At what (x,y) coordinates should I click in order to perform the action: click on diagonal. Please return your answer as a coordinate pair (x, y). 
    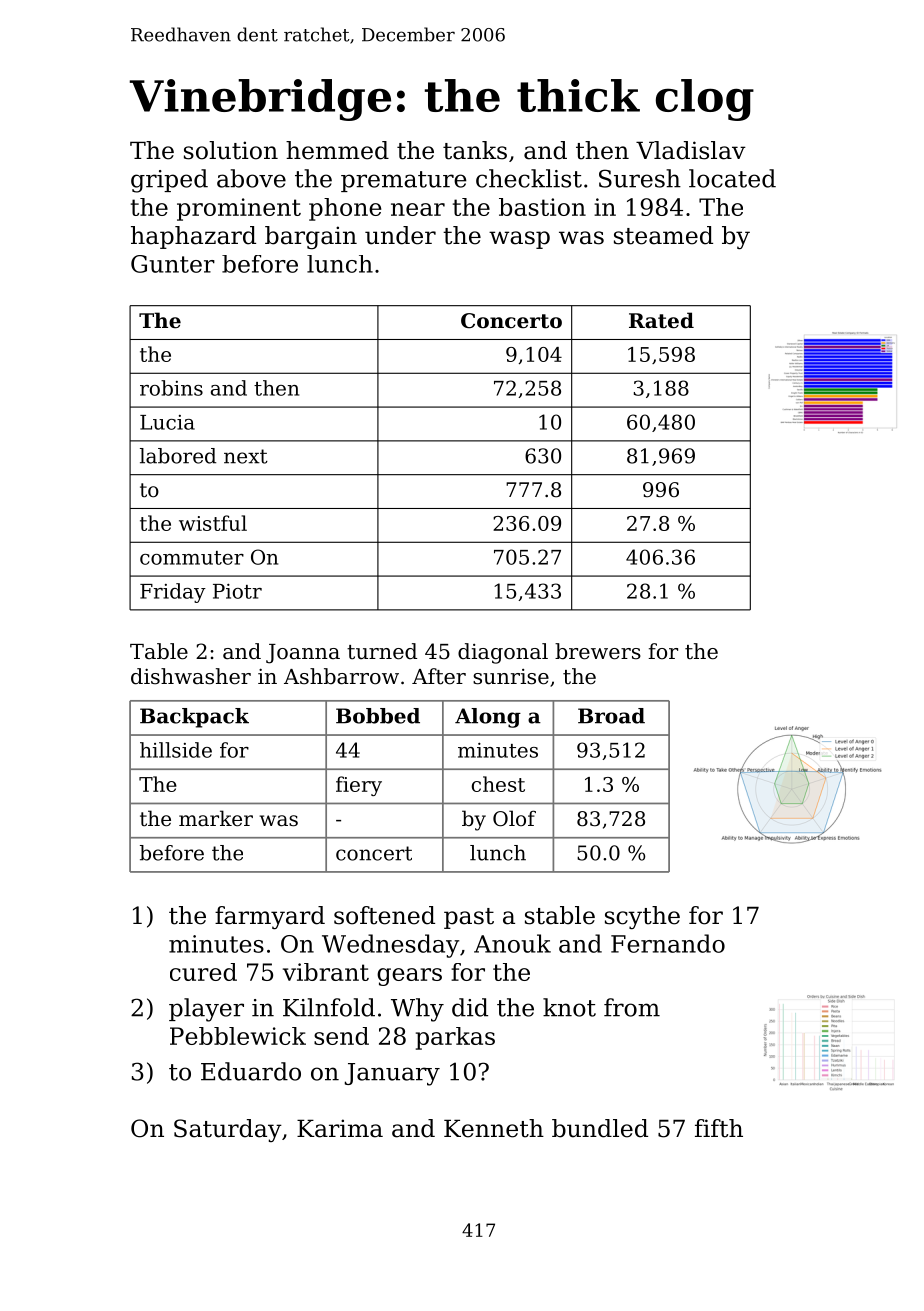
    Looking at the image, I should click on (503, 653).
